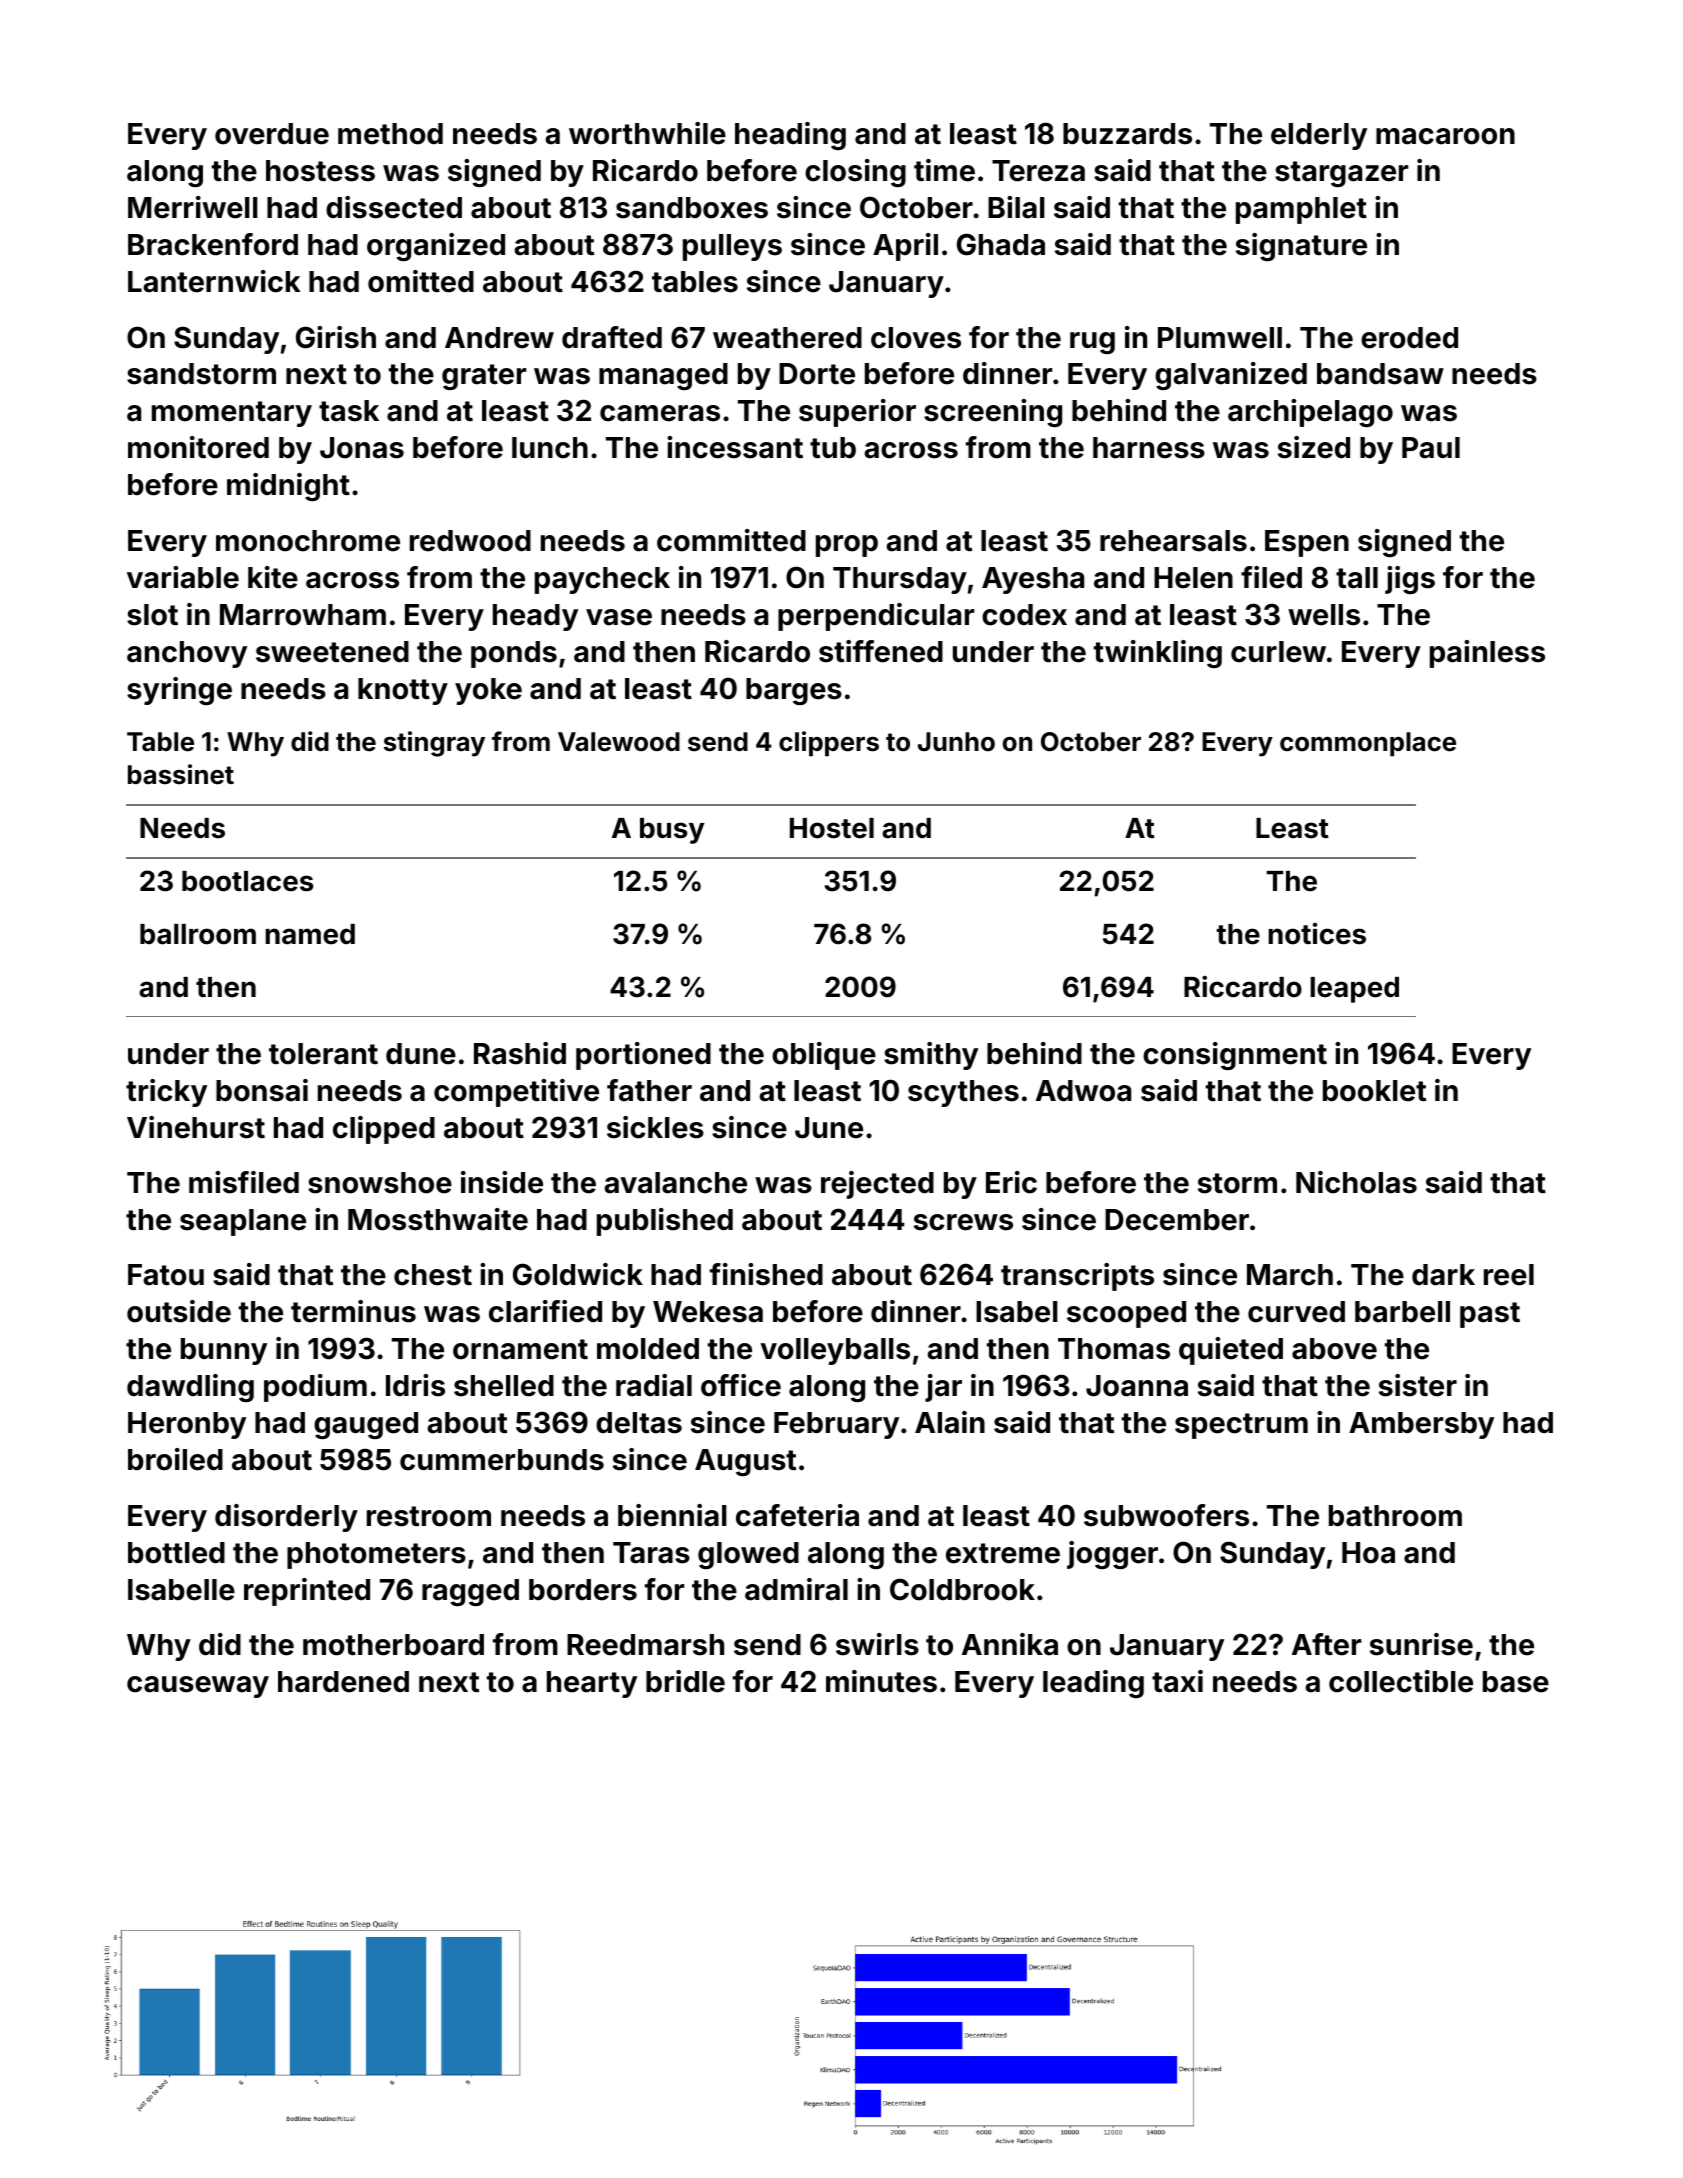 The height and width of the image is (2178, 1683). I want to click on leaped, so click(1354, 990).
